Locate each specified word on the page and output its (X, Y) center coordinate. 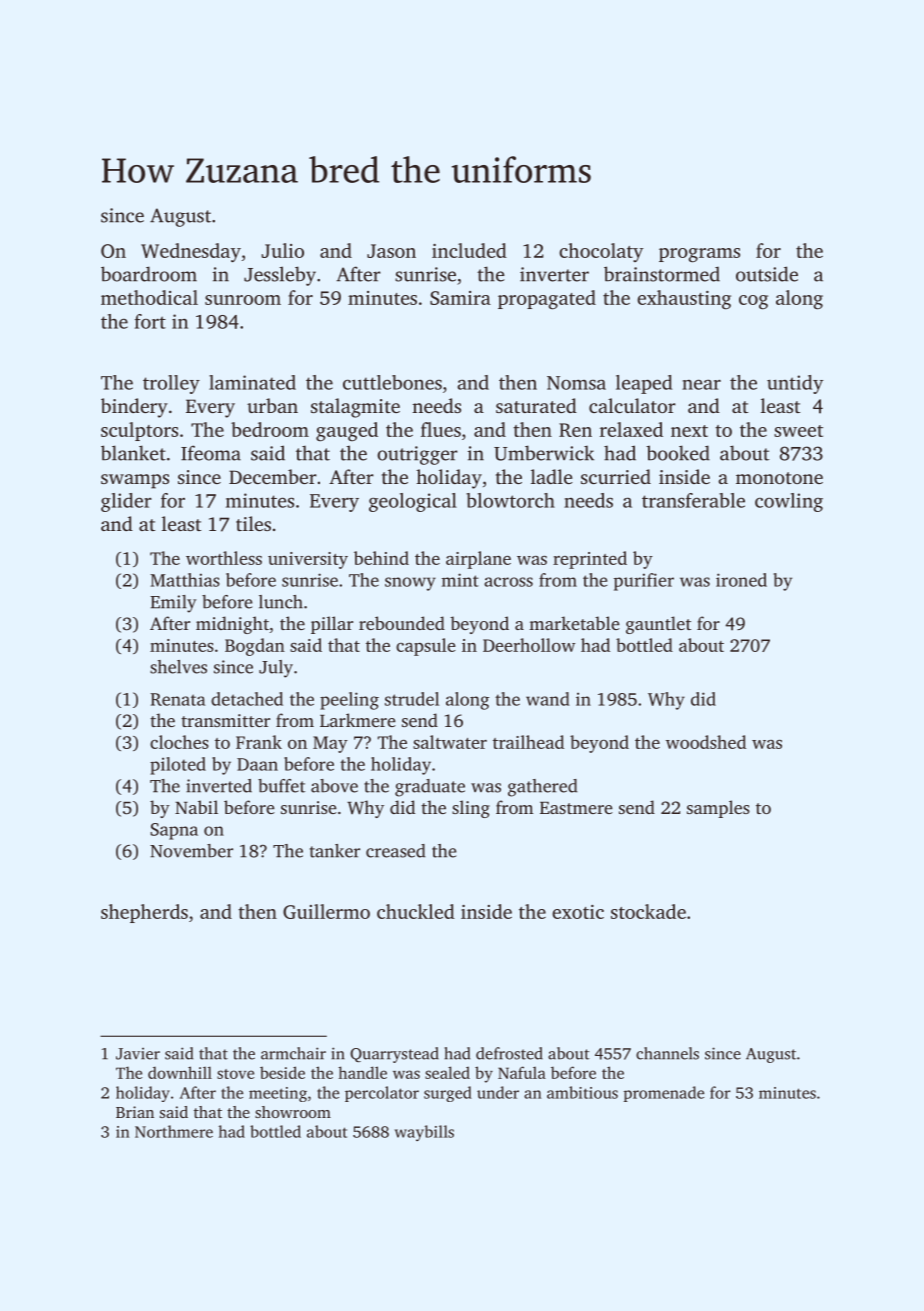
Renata (177, 699)
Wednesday (191, 253)
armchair (293, 1053)
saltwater (450, 742)
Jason (391, 251)
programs (699, 255)
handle (362, 1072)
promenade (664, 1094)
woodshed (706, 742)
